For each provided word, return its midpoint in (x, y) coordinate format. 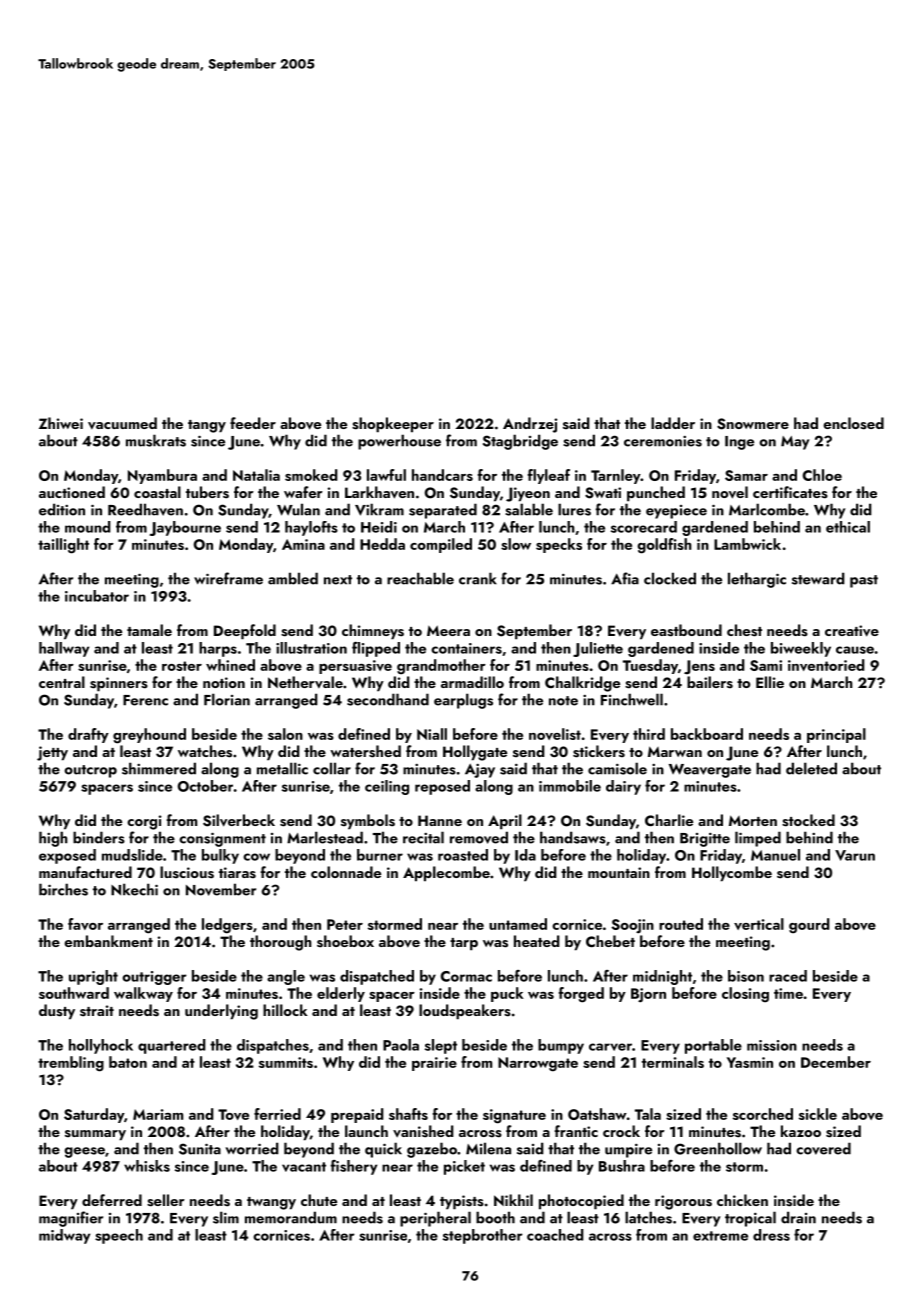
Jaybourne (185, 528)
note (563, 701)
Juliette (598, 649)
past (864, 581)
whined (230, 665)
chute (319, 1200)
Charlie (669, 820)
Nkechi (134, 889)
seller (166, 1200)
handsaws (573, 837)
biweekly (801, 649)
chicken (742, 1200)
